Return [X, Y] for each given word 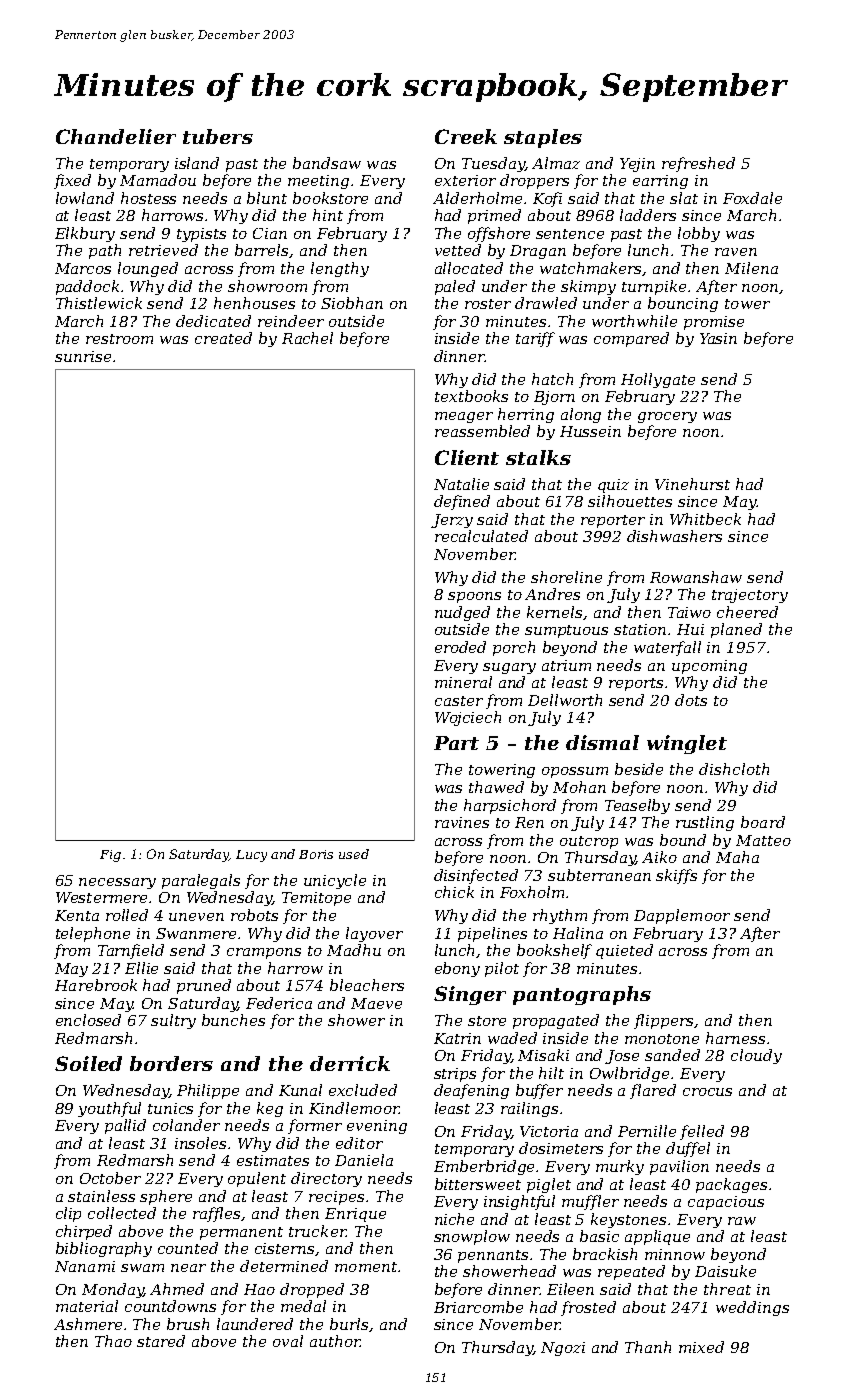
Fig [110, 856]
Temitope [316, 899]
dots [691, 700]
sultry [173, 1021]
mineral [463, 682]
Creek [466, 136]
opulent [257, 1179]
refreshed [698, 164]
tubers [218, 136]
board [763, 822]
